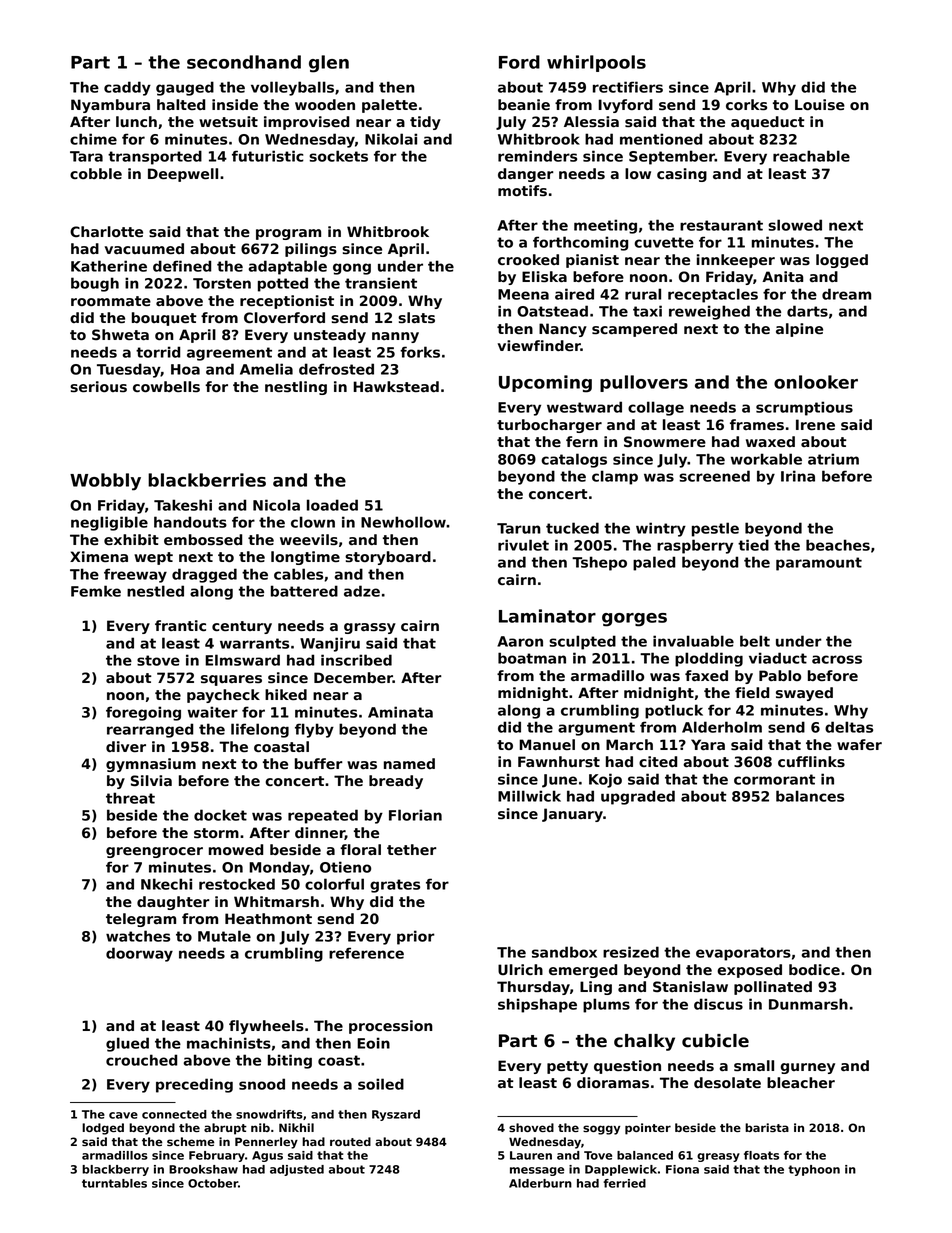  Describe the element at coordinates (596, 63) in the page. I see `whirlpools` at that location.
